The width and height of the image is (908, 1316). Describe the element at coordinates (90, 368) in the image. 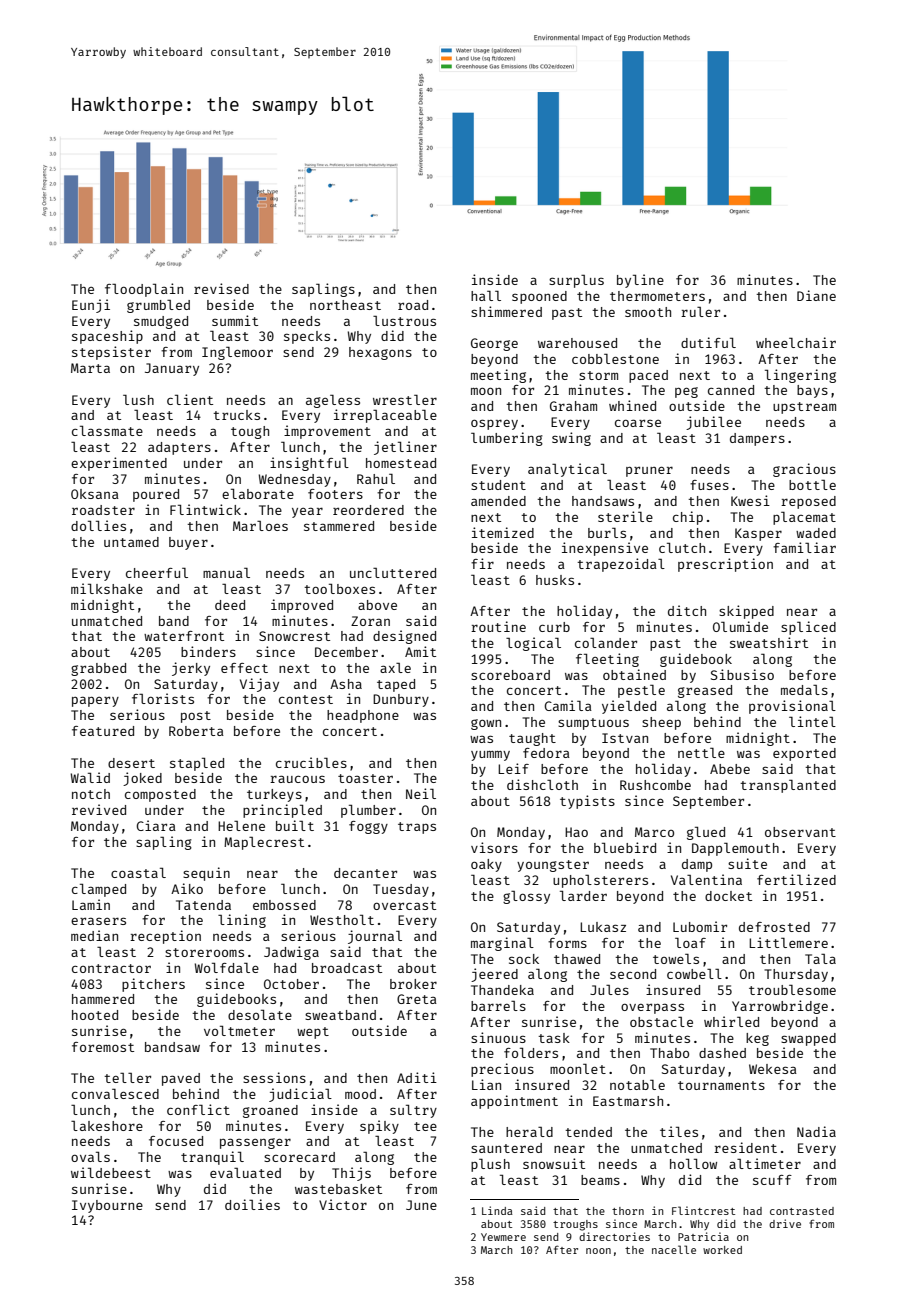

I see `Marta` at that location.
